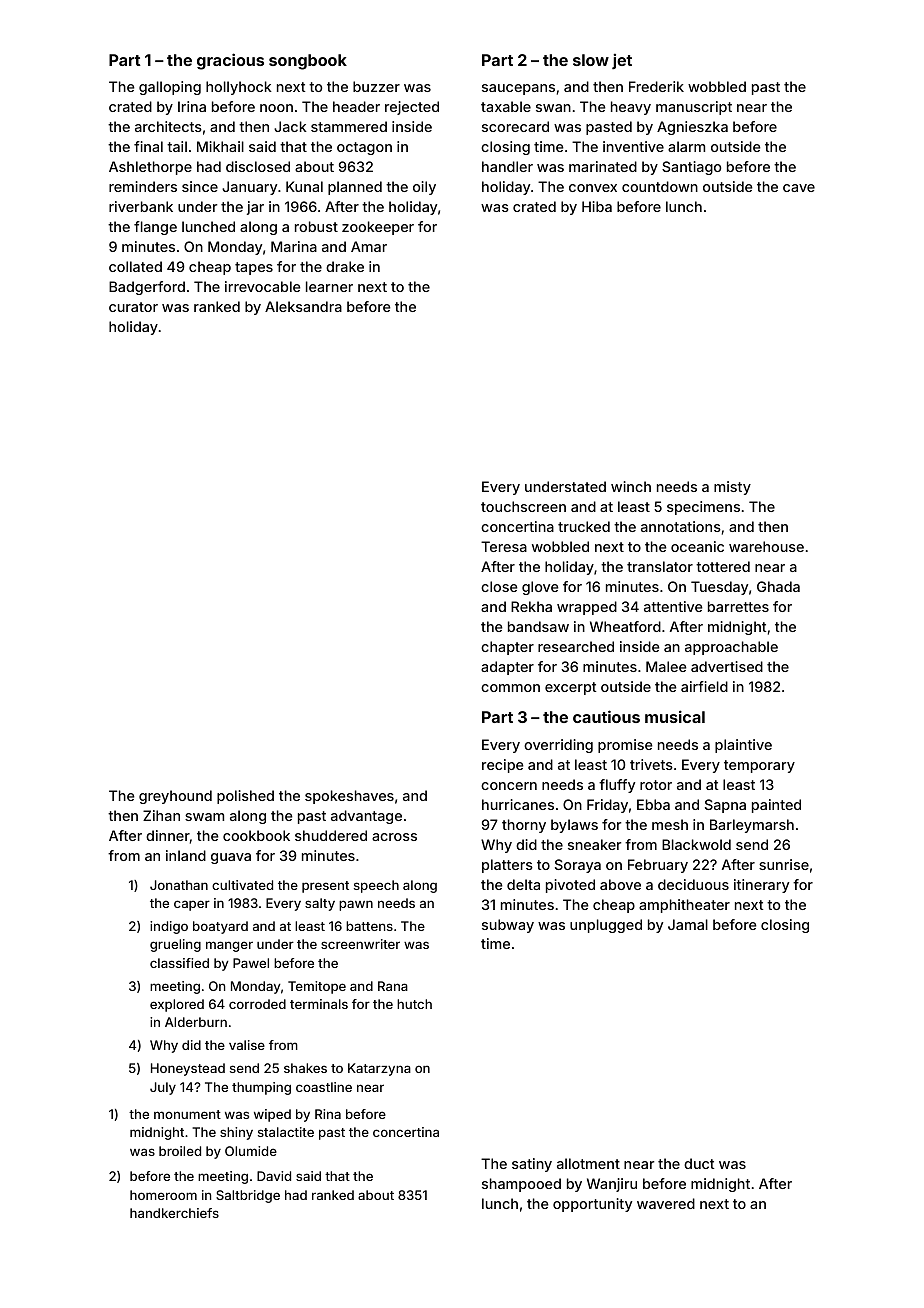  Describe the element at coordinates (349, 797) in the screenshot. I see `spokeshaves` at that location.
